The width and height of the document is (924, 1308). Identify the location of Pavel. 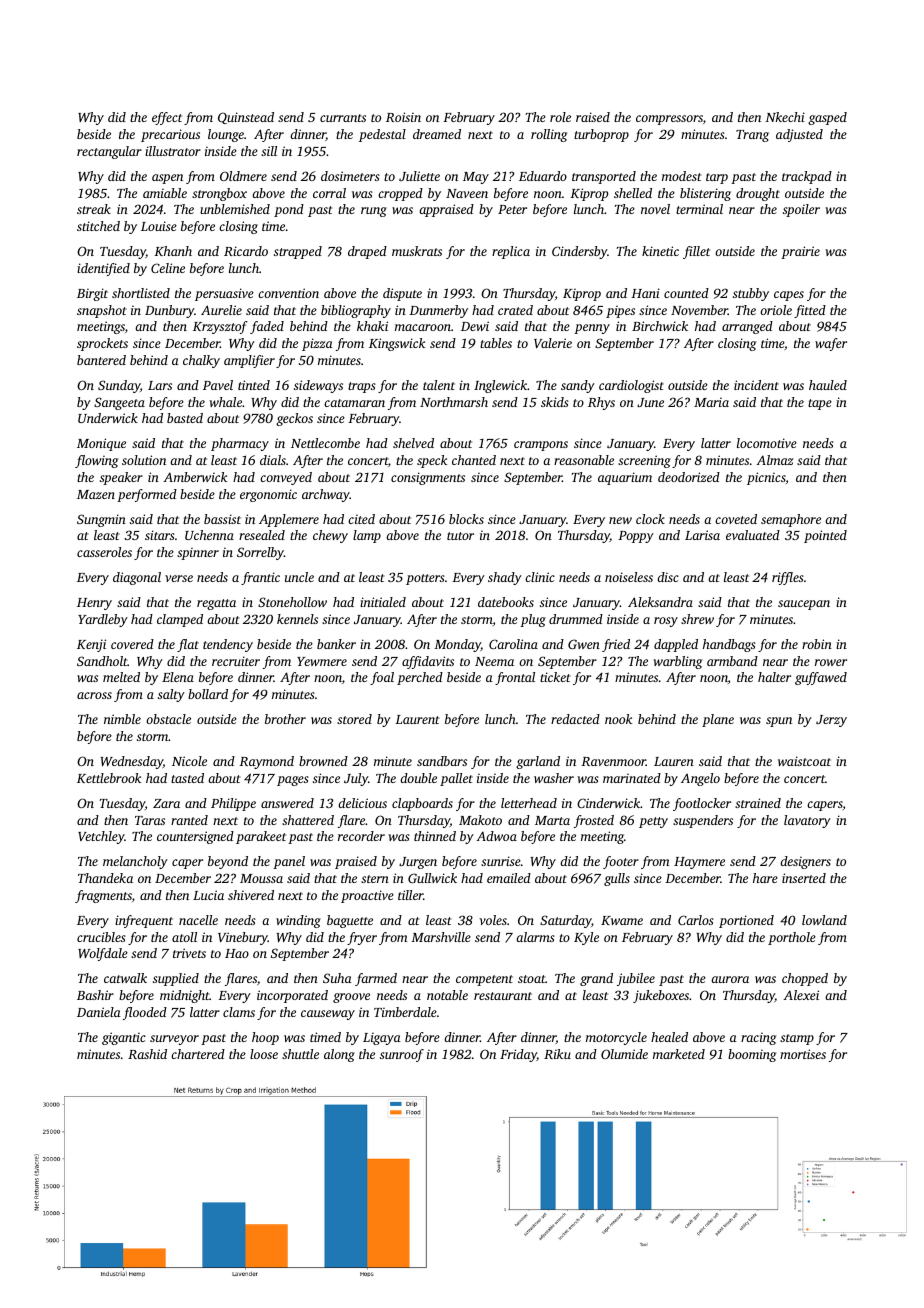
(218, 385).
